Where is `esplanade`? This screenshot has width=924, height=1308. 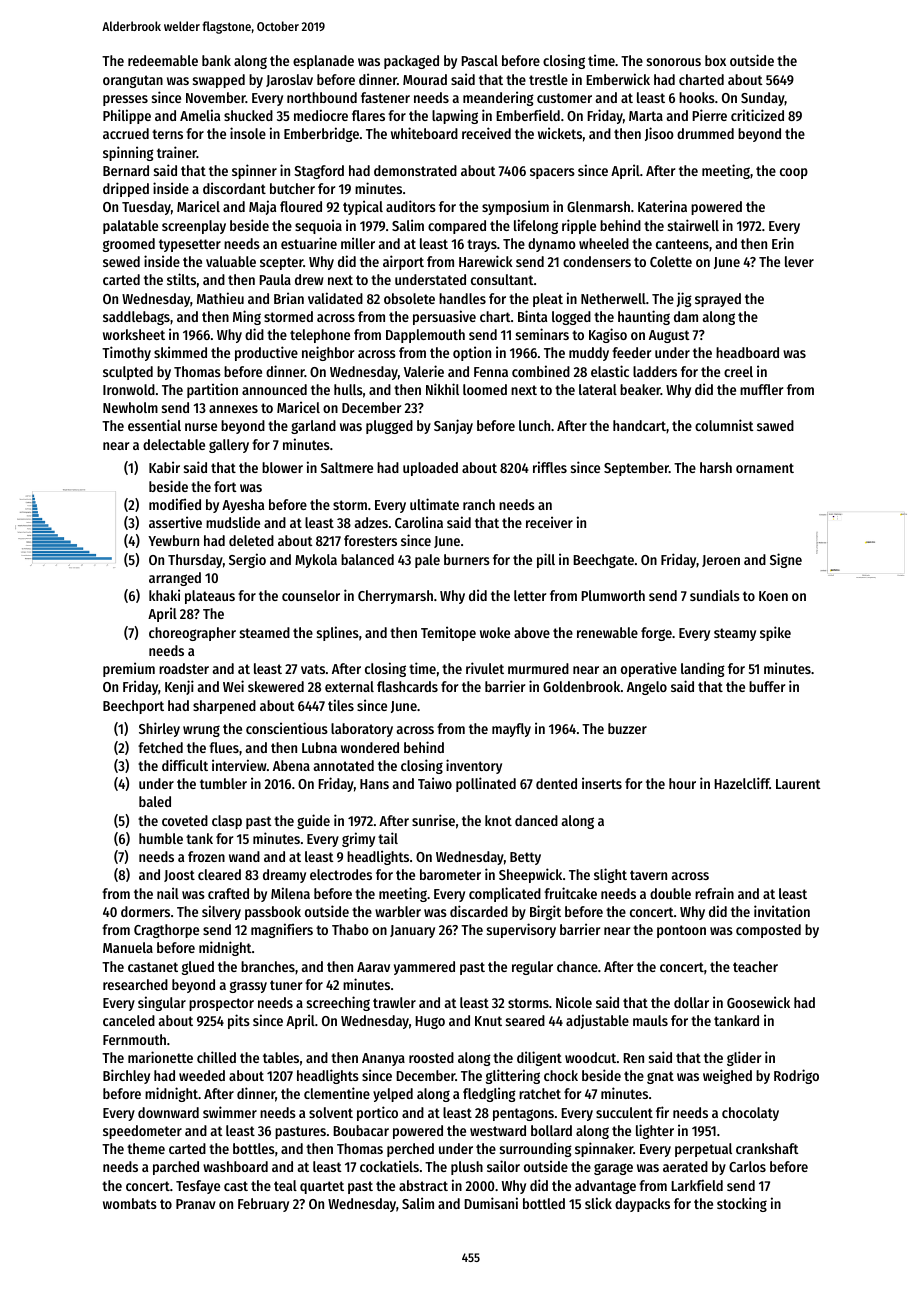 esplanade is located at coordinates (323, 62).
